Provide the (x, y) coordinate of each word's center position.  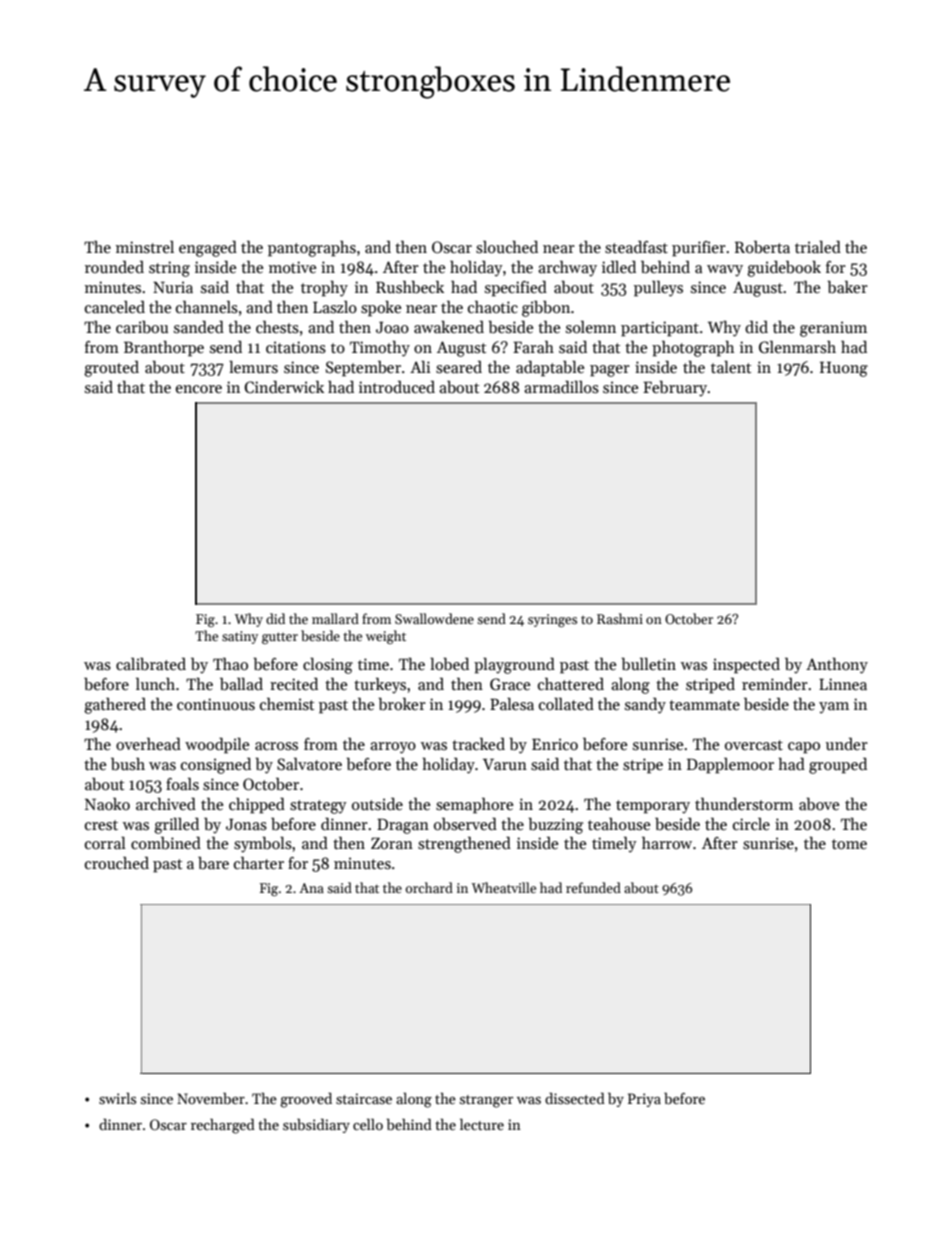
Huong (844, 369)
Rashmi (620, 618)
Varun (505, 764)
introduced (397, 387)
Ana (311, 888)
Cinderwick (284, 387)
